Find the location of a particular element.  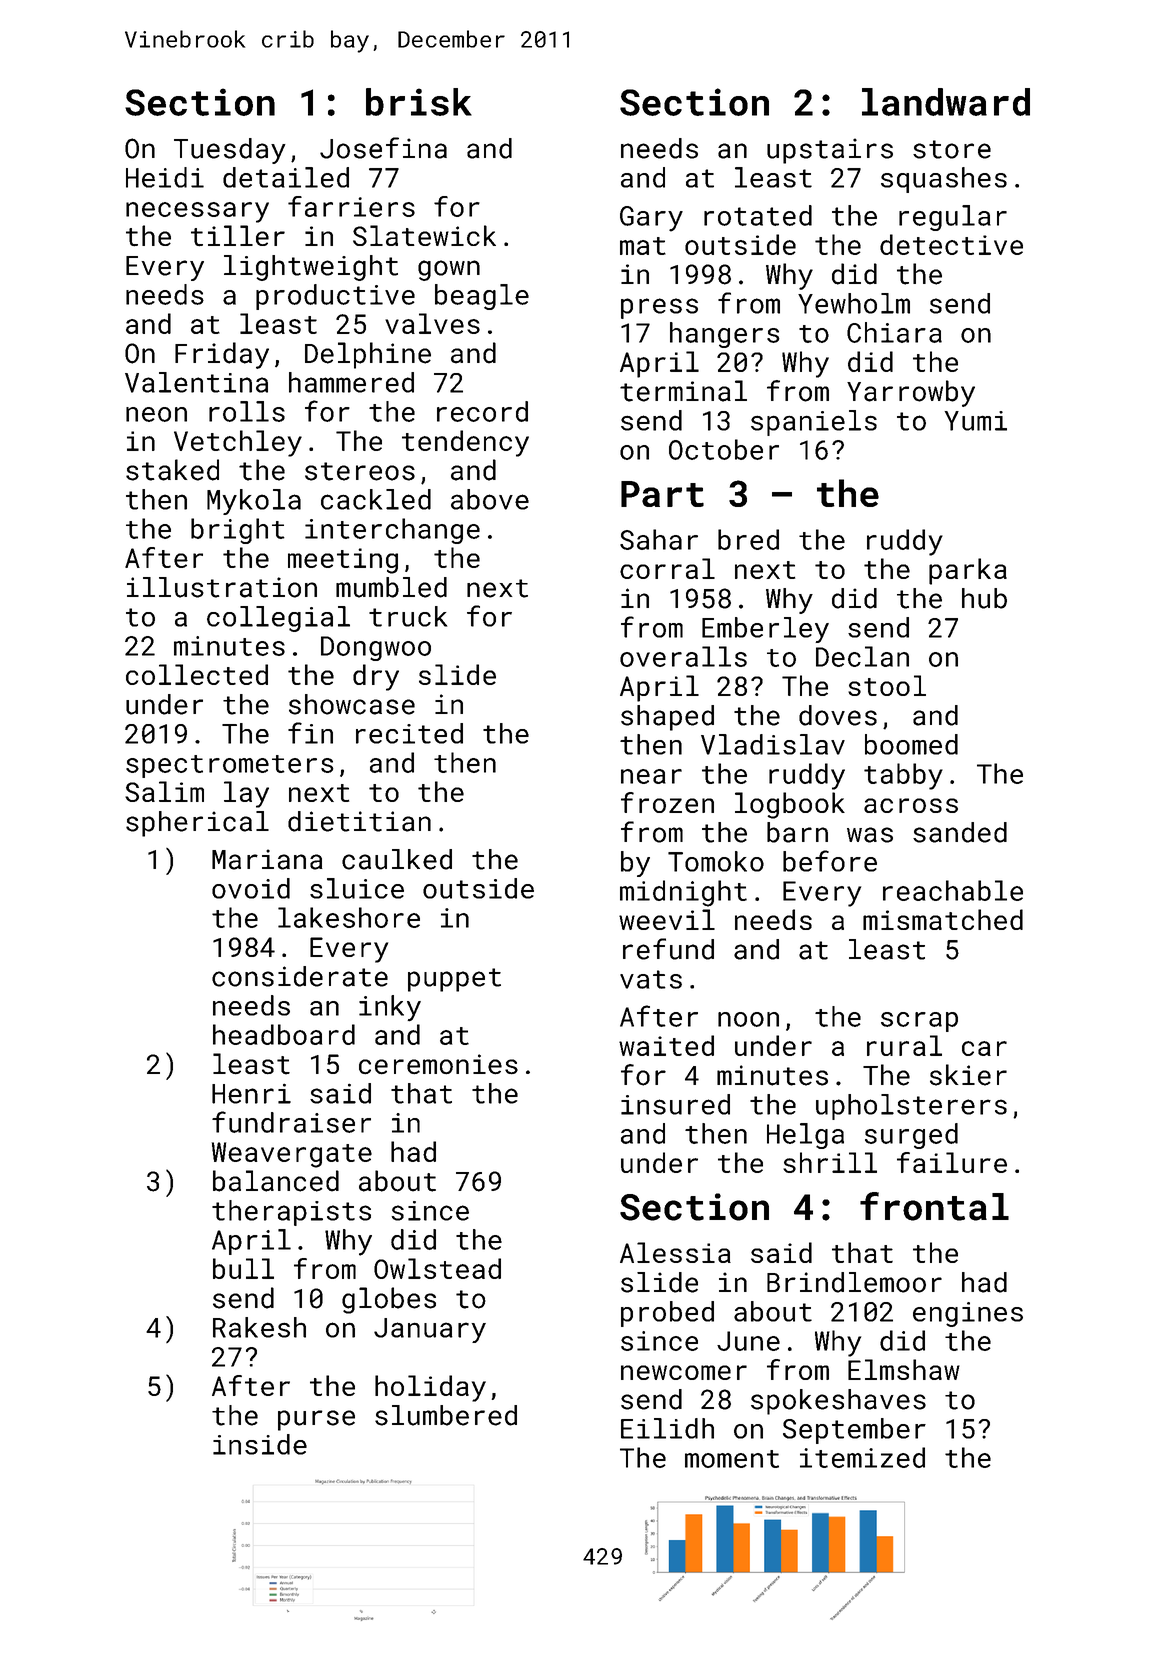

illustration is located at coordinates (222, 587).
